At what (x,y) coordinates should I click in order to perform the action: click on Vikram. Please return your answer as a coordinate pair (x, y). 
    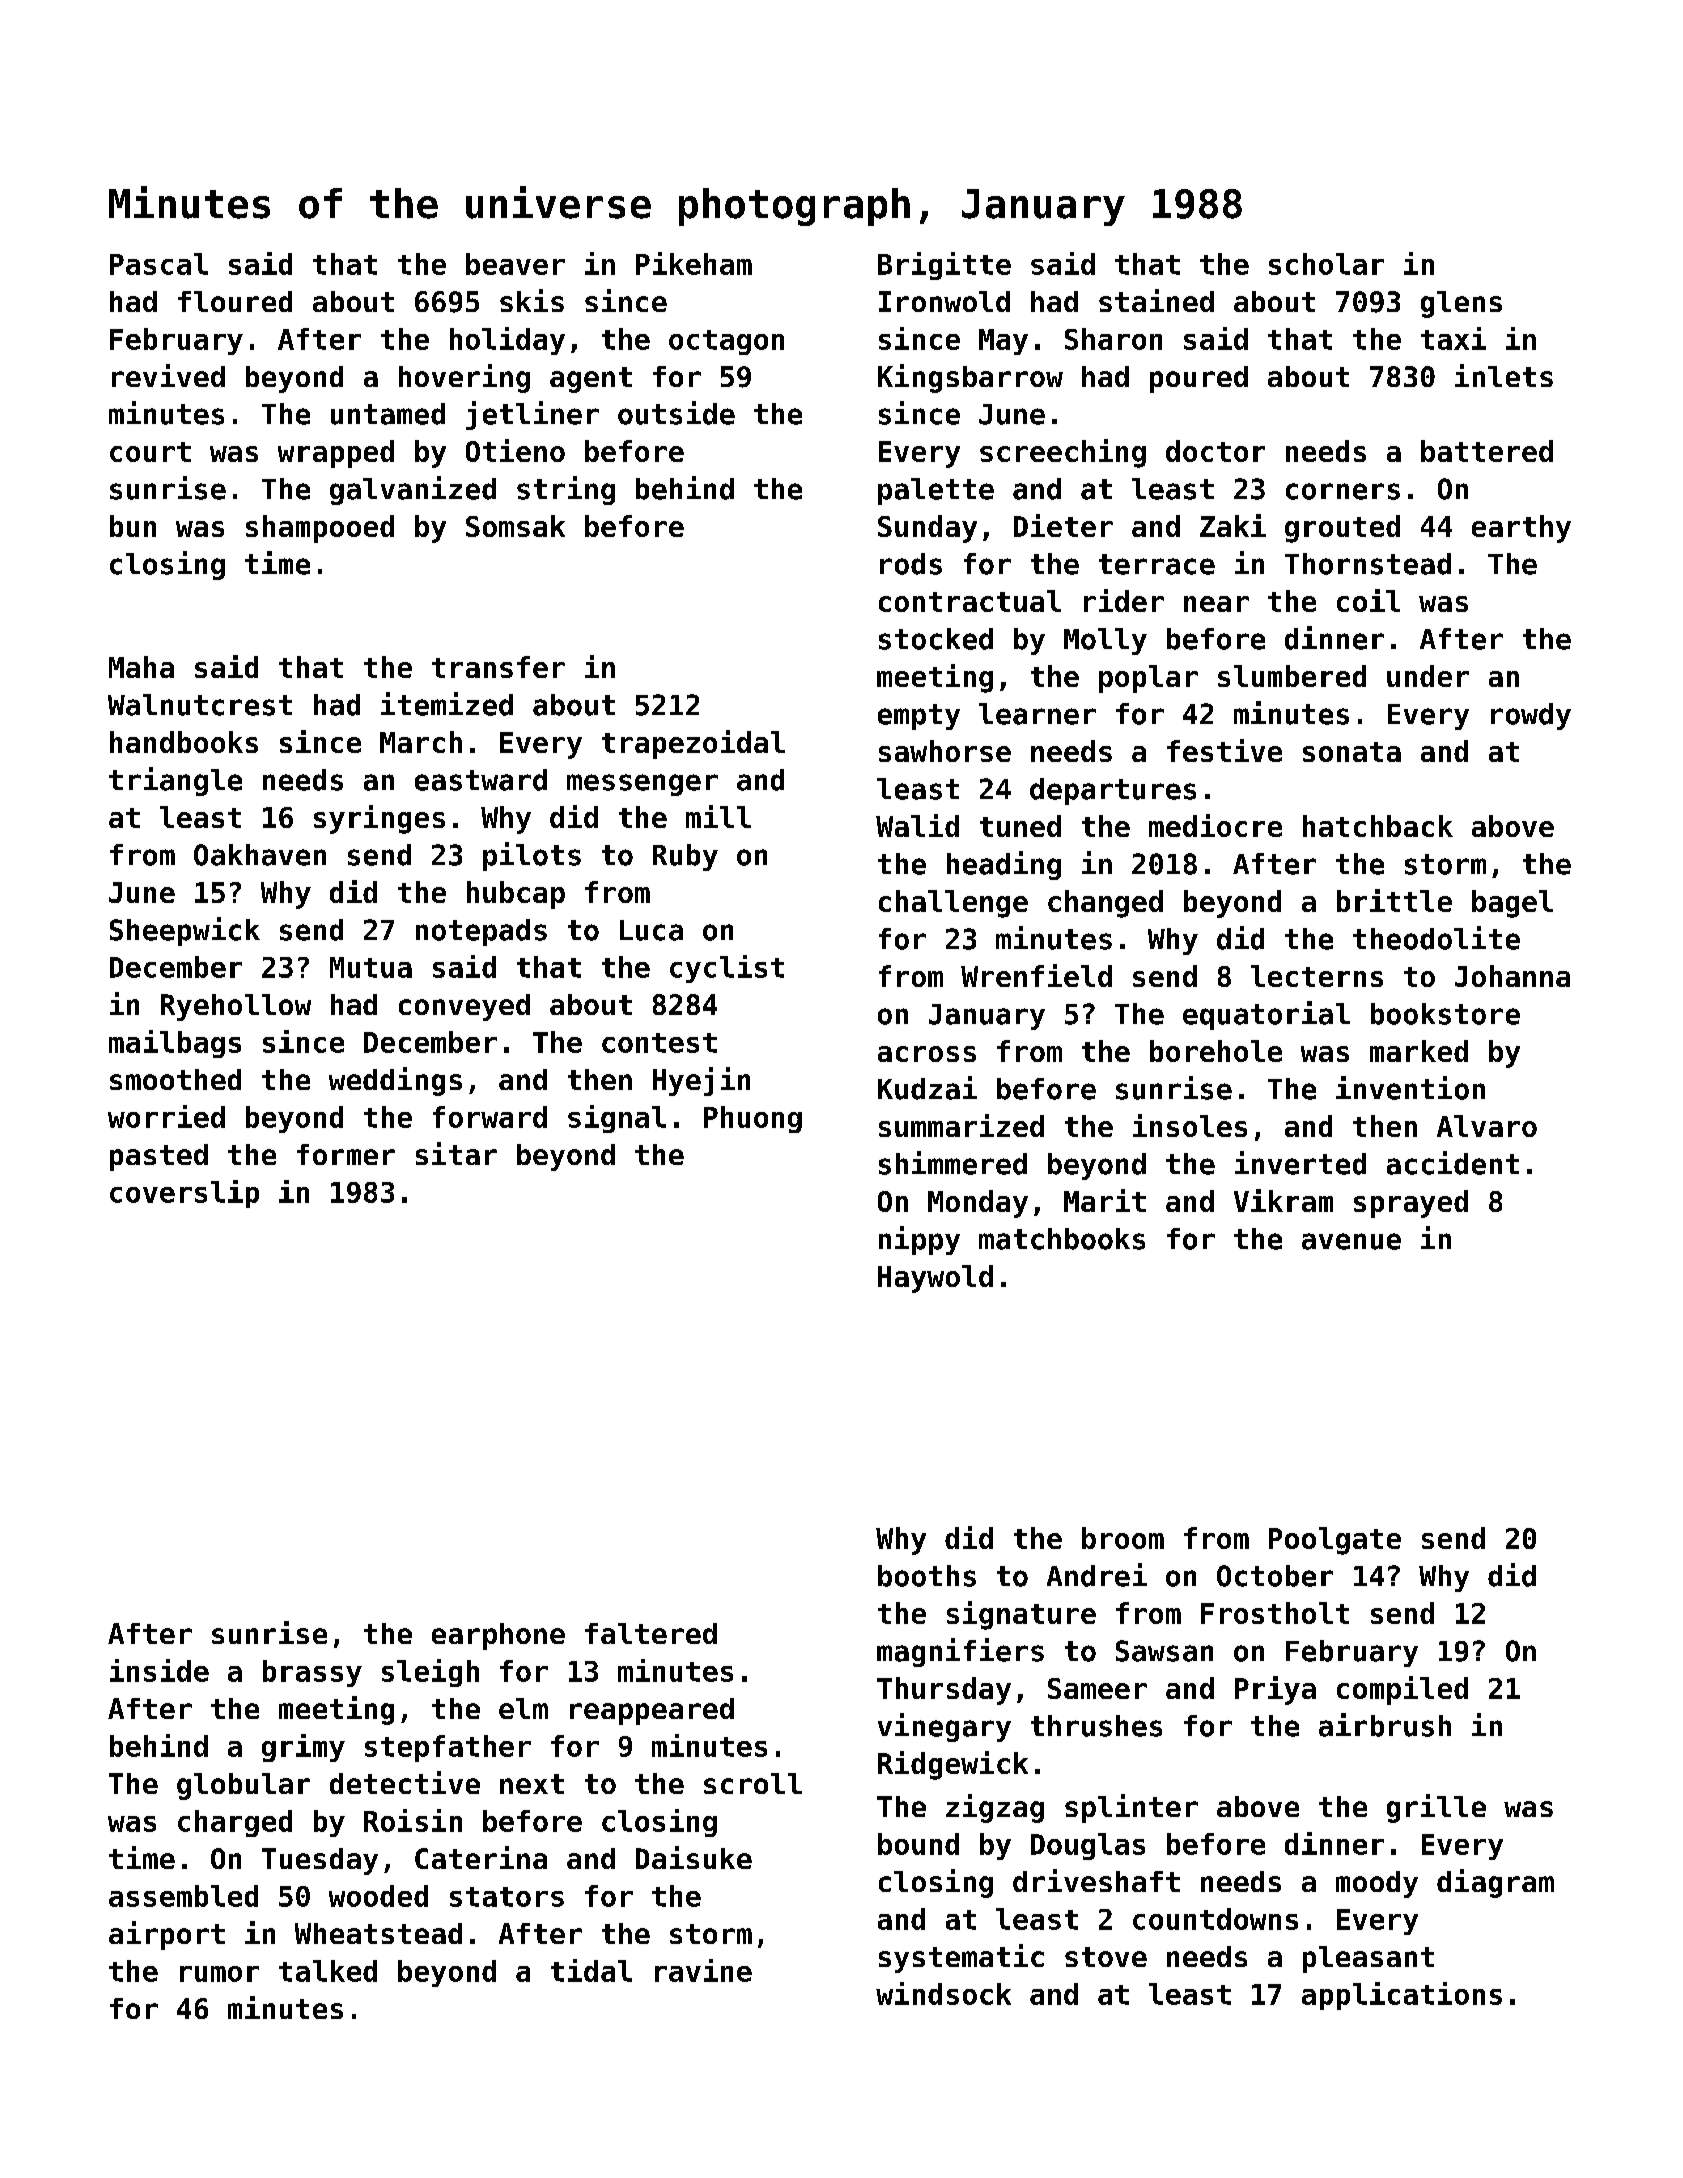
    Looking at the image, I should click on (1283, 1200).
